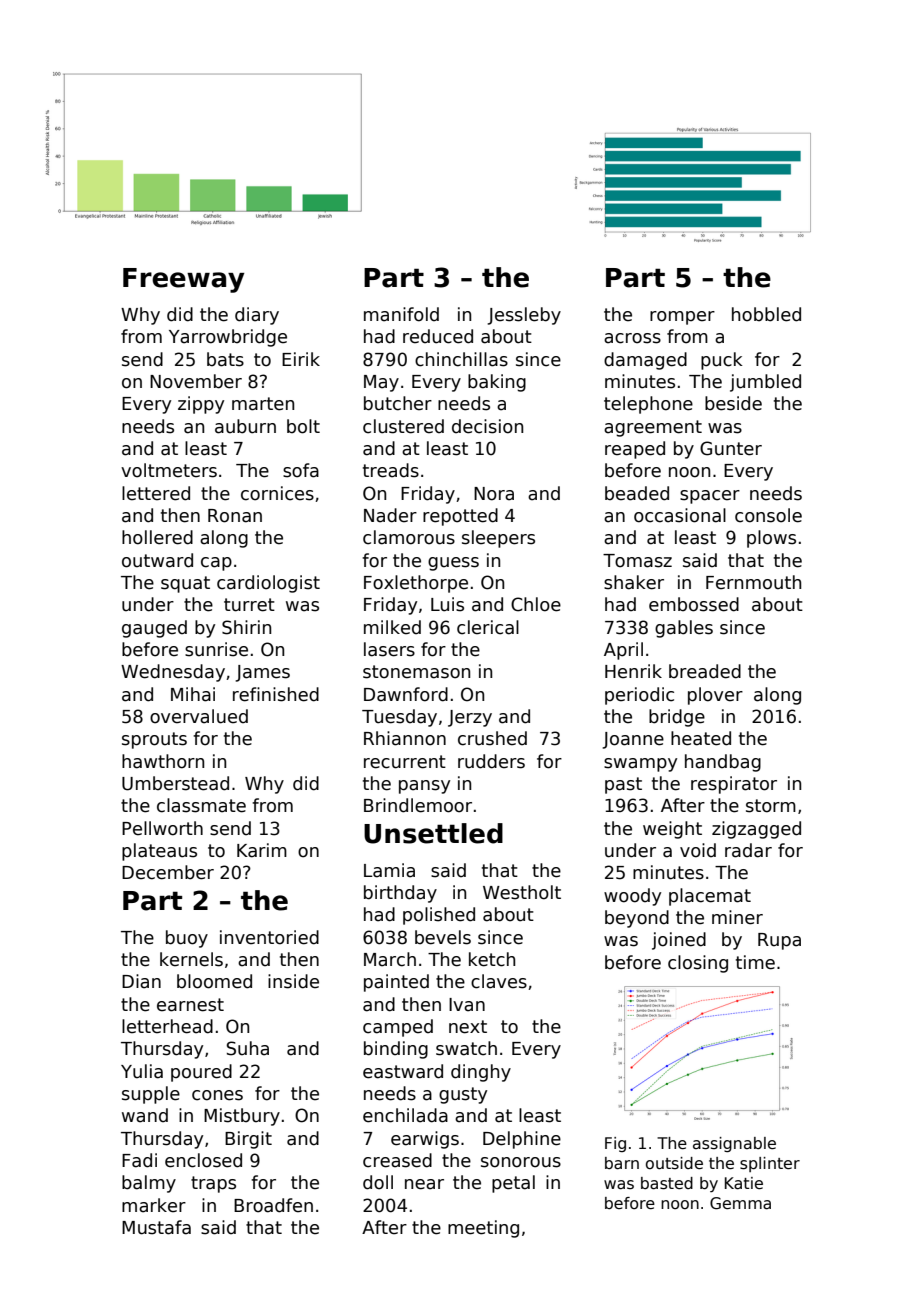 The height and width of the image is (1308, 924). I want to click on painted, so click(396, 983).
